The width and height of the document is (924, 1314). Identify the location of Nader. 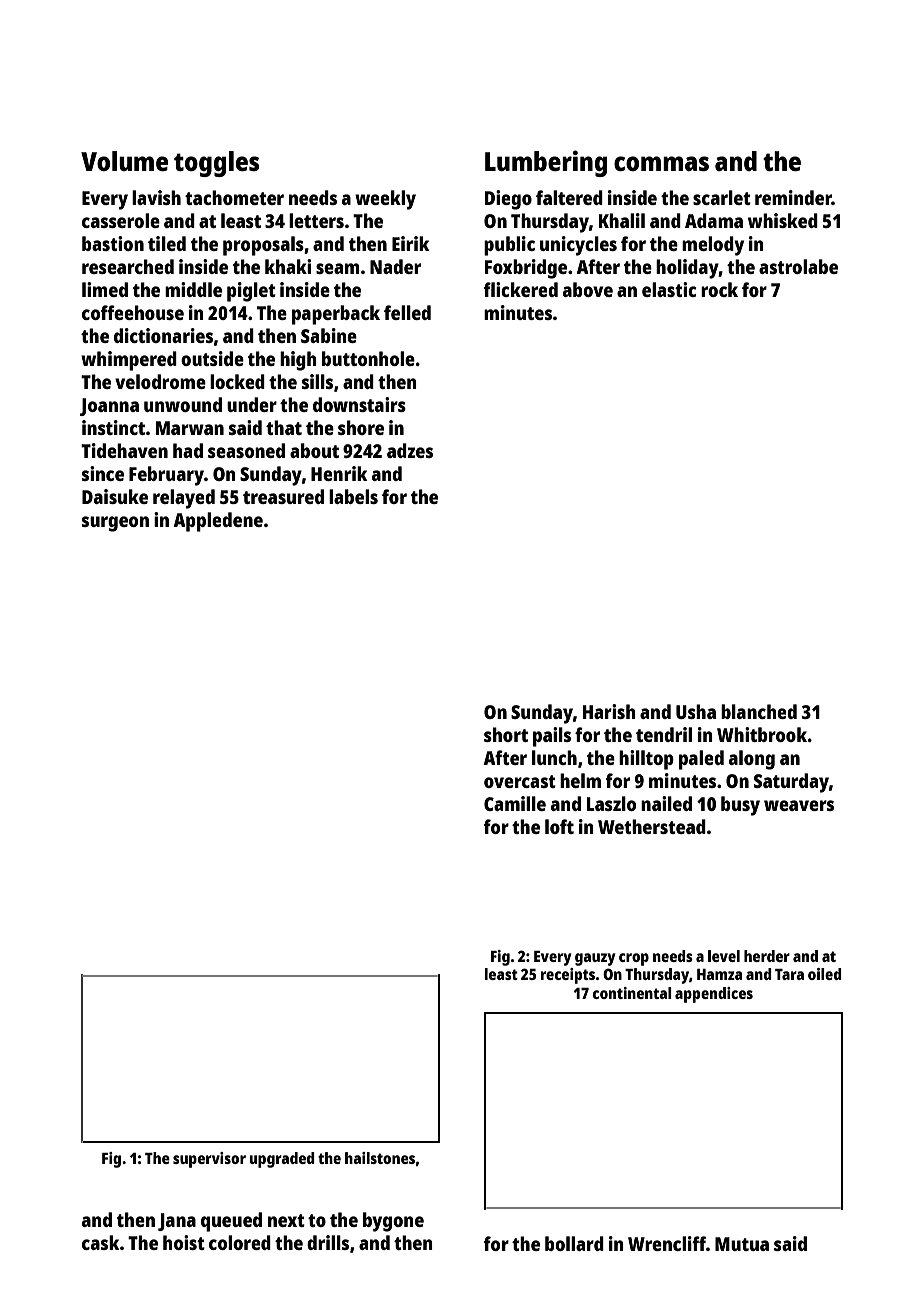
(395, 266).
